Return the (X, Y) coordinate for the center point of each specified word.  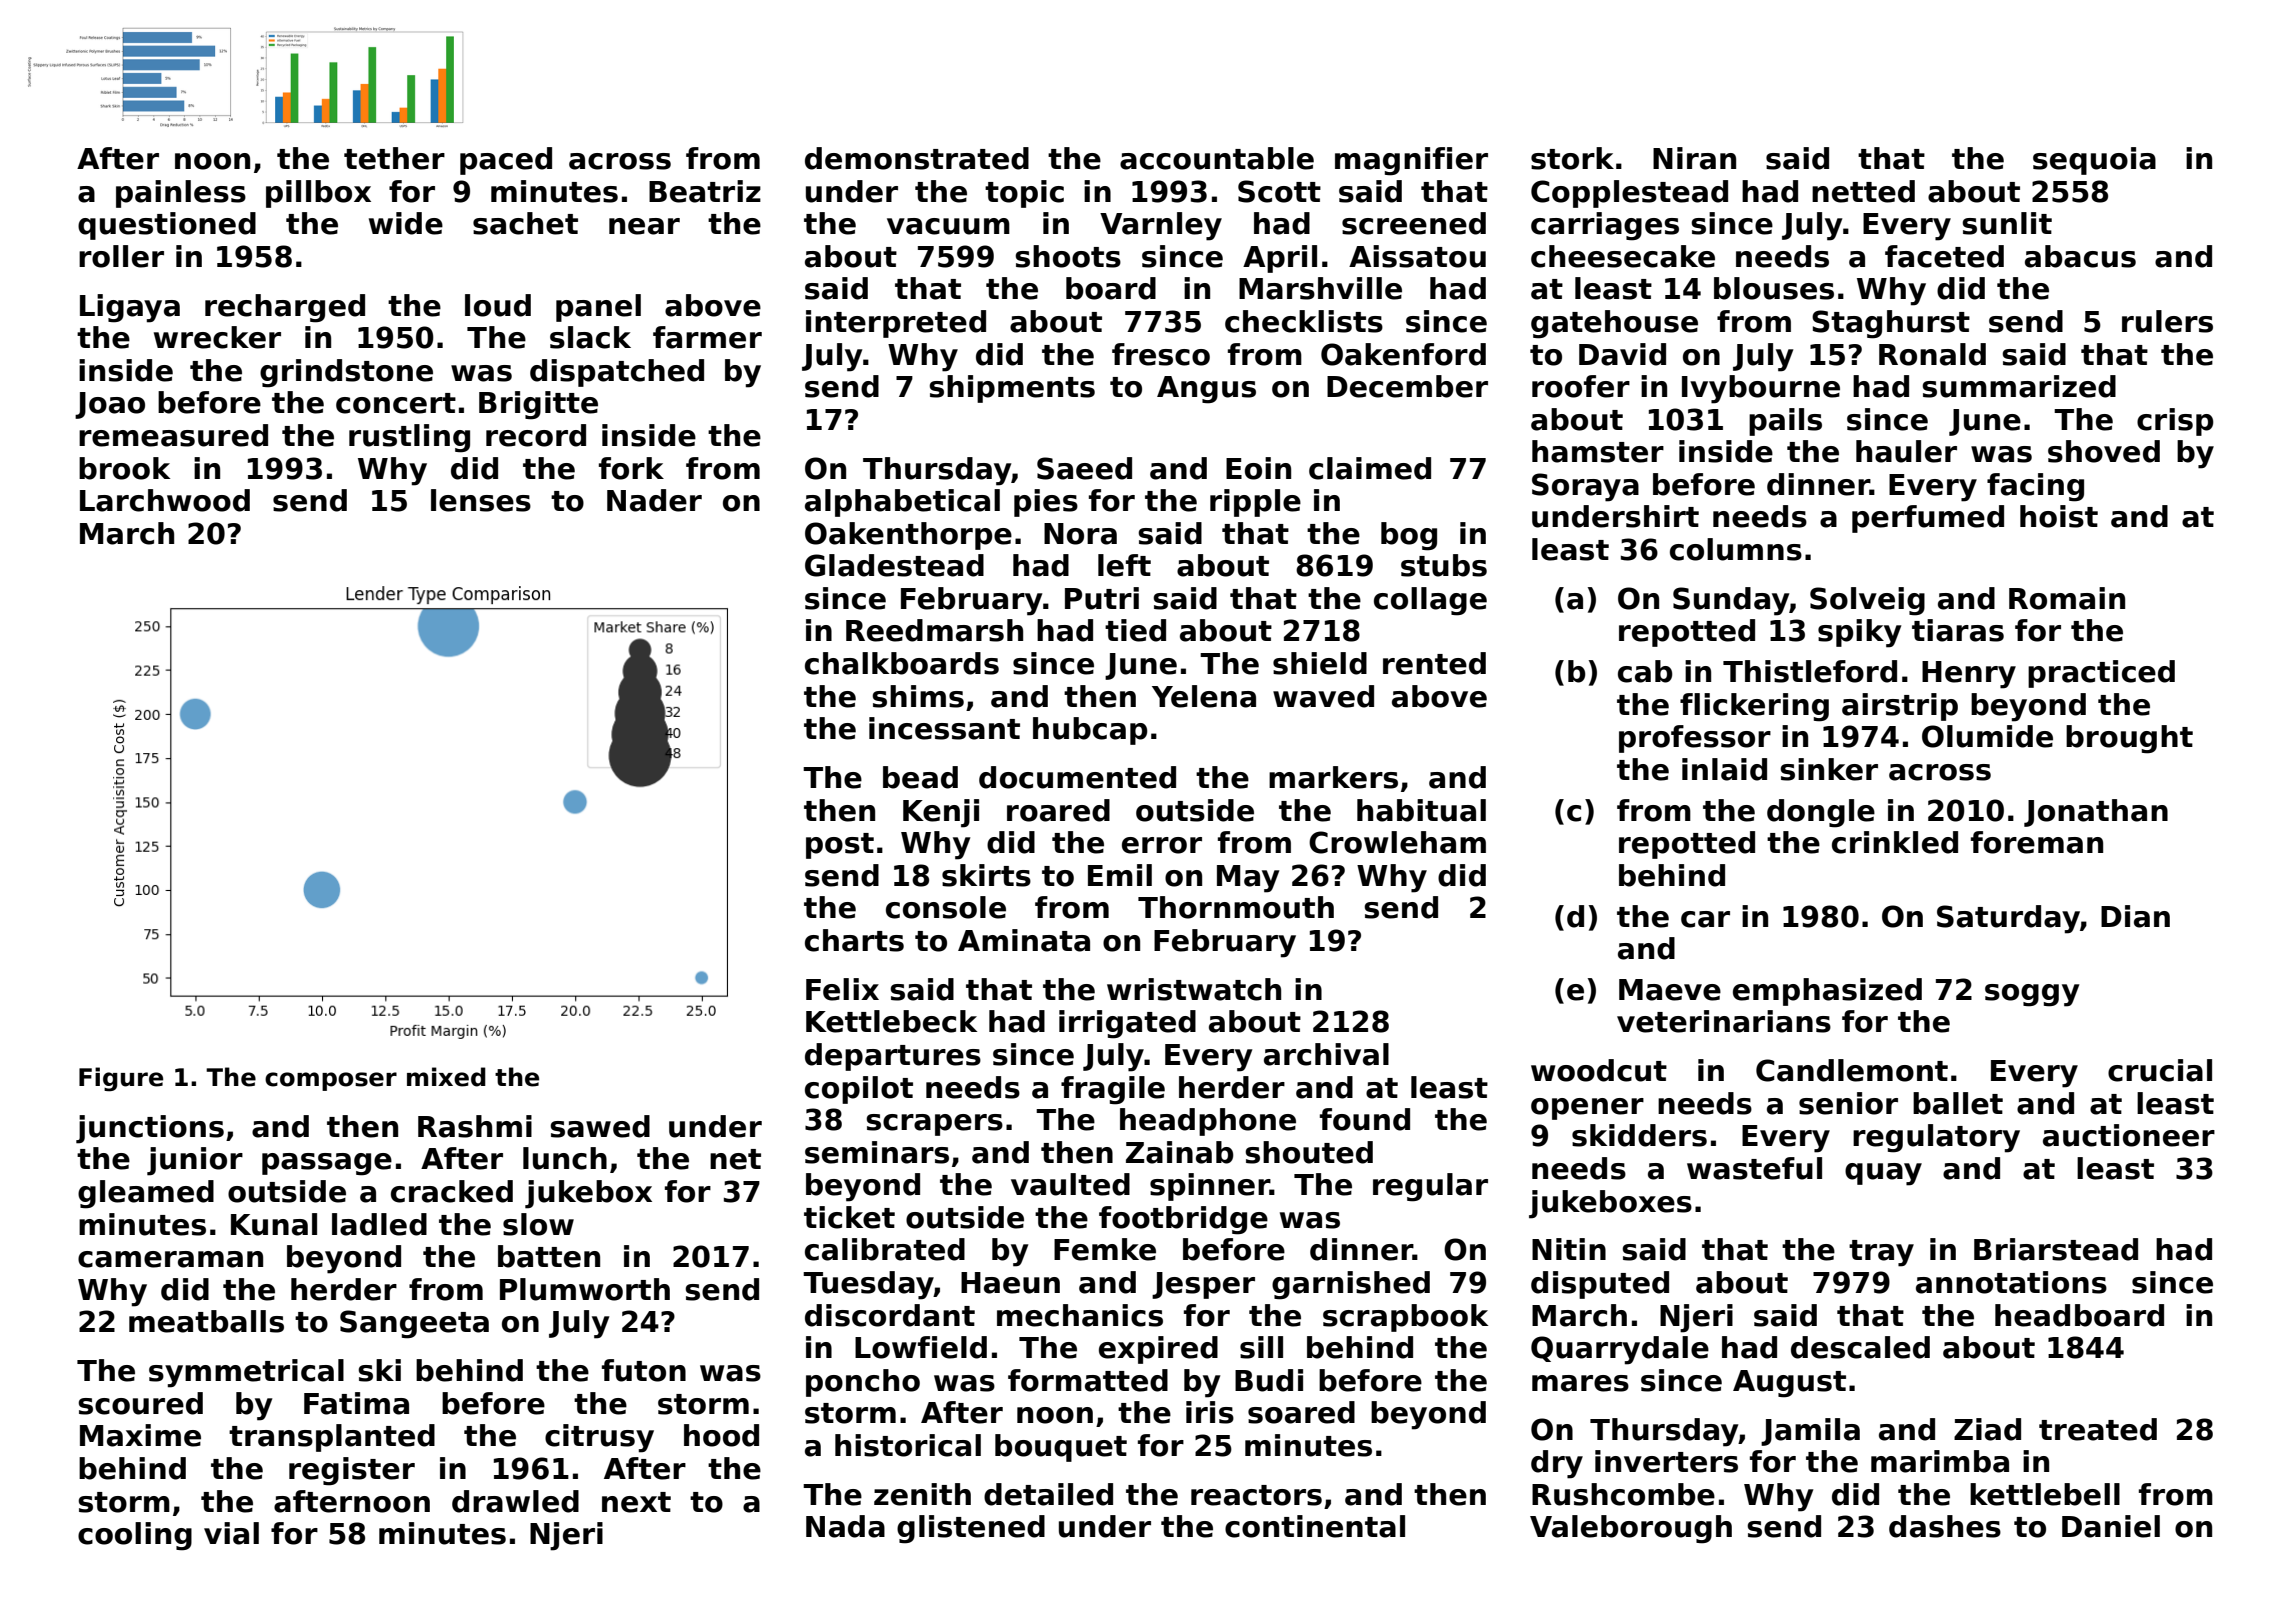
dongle (1821, 813)
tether (394, 158)
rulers (2167, 321)
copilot (859, 1090)
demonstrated (917, 158)
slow (538, 1224)
